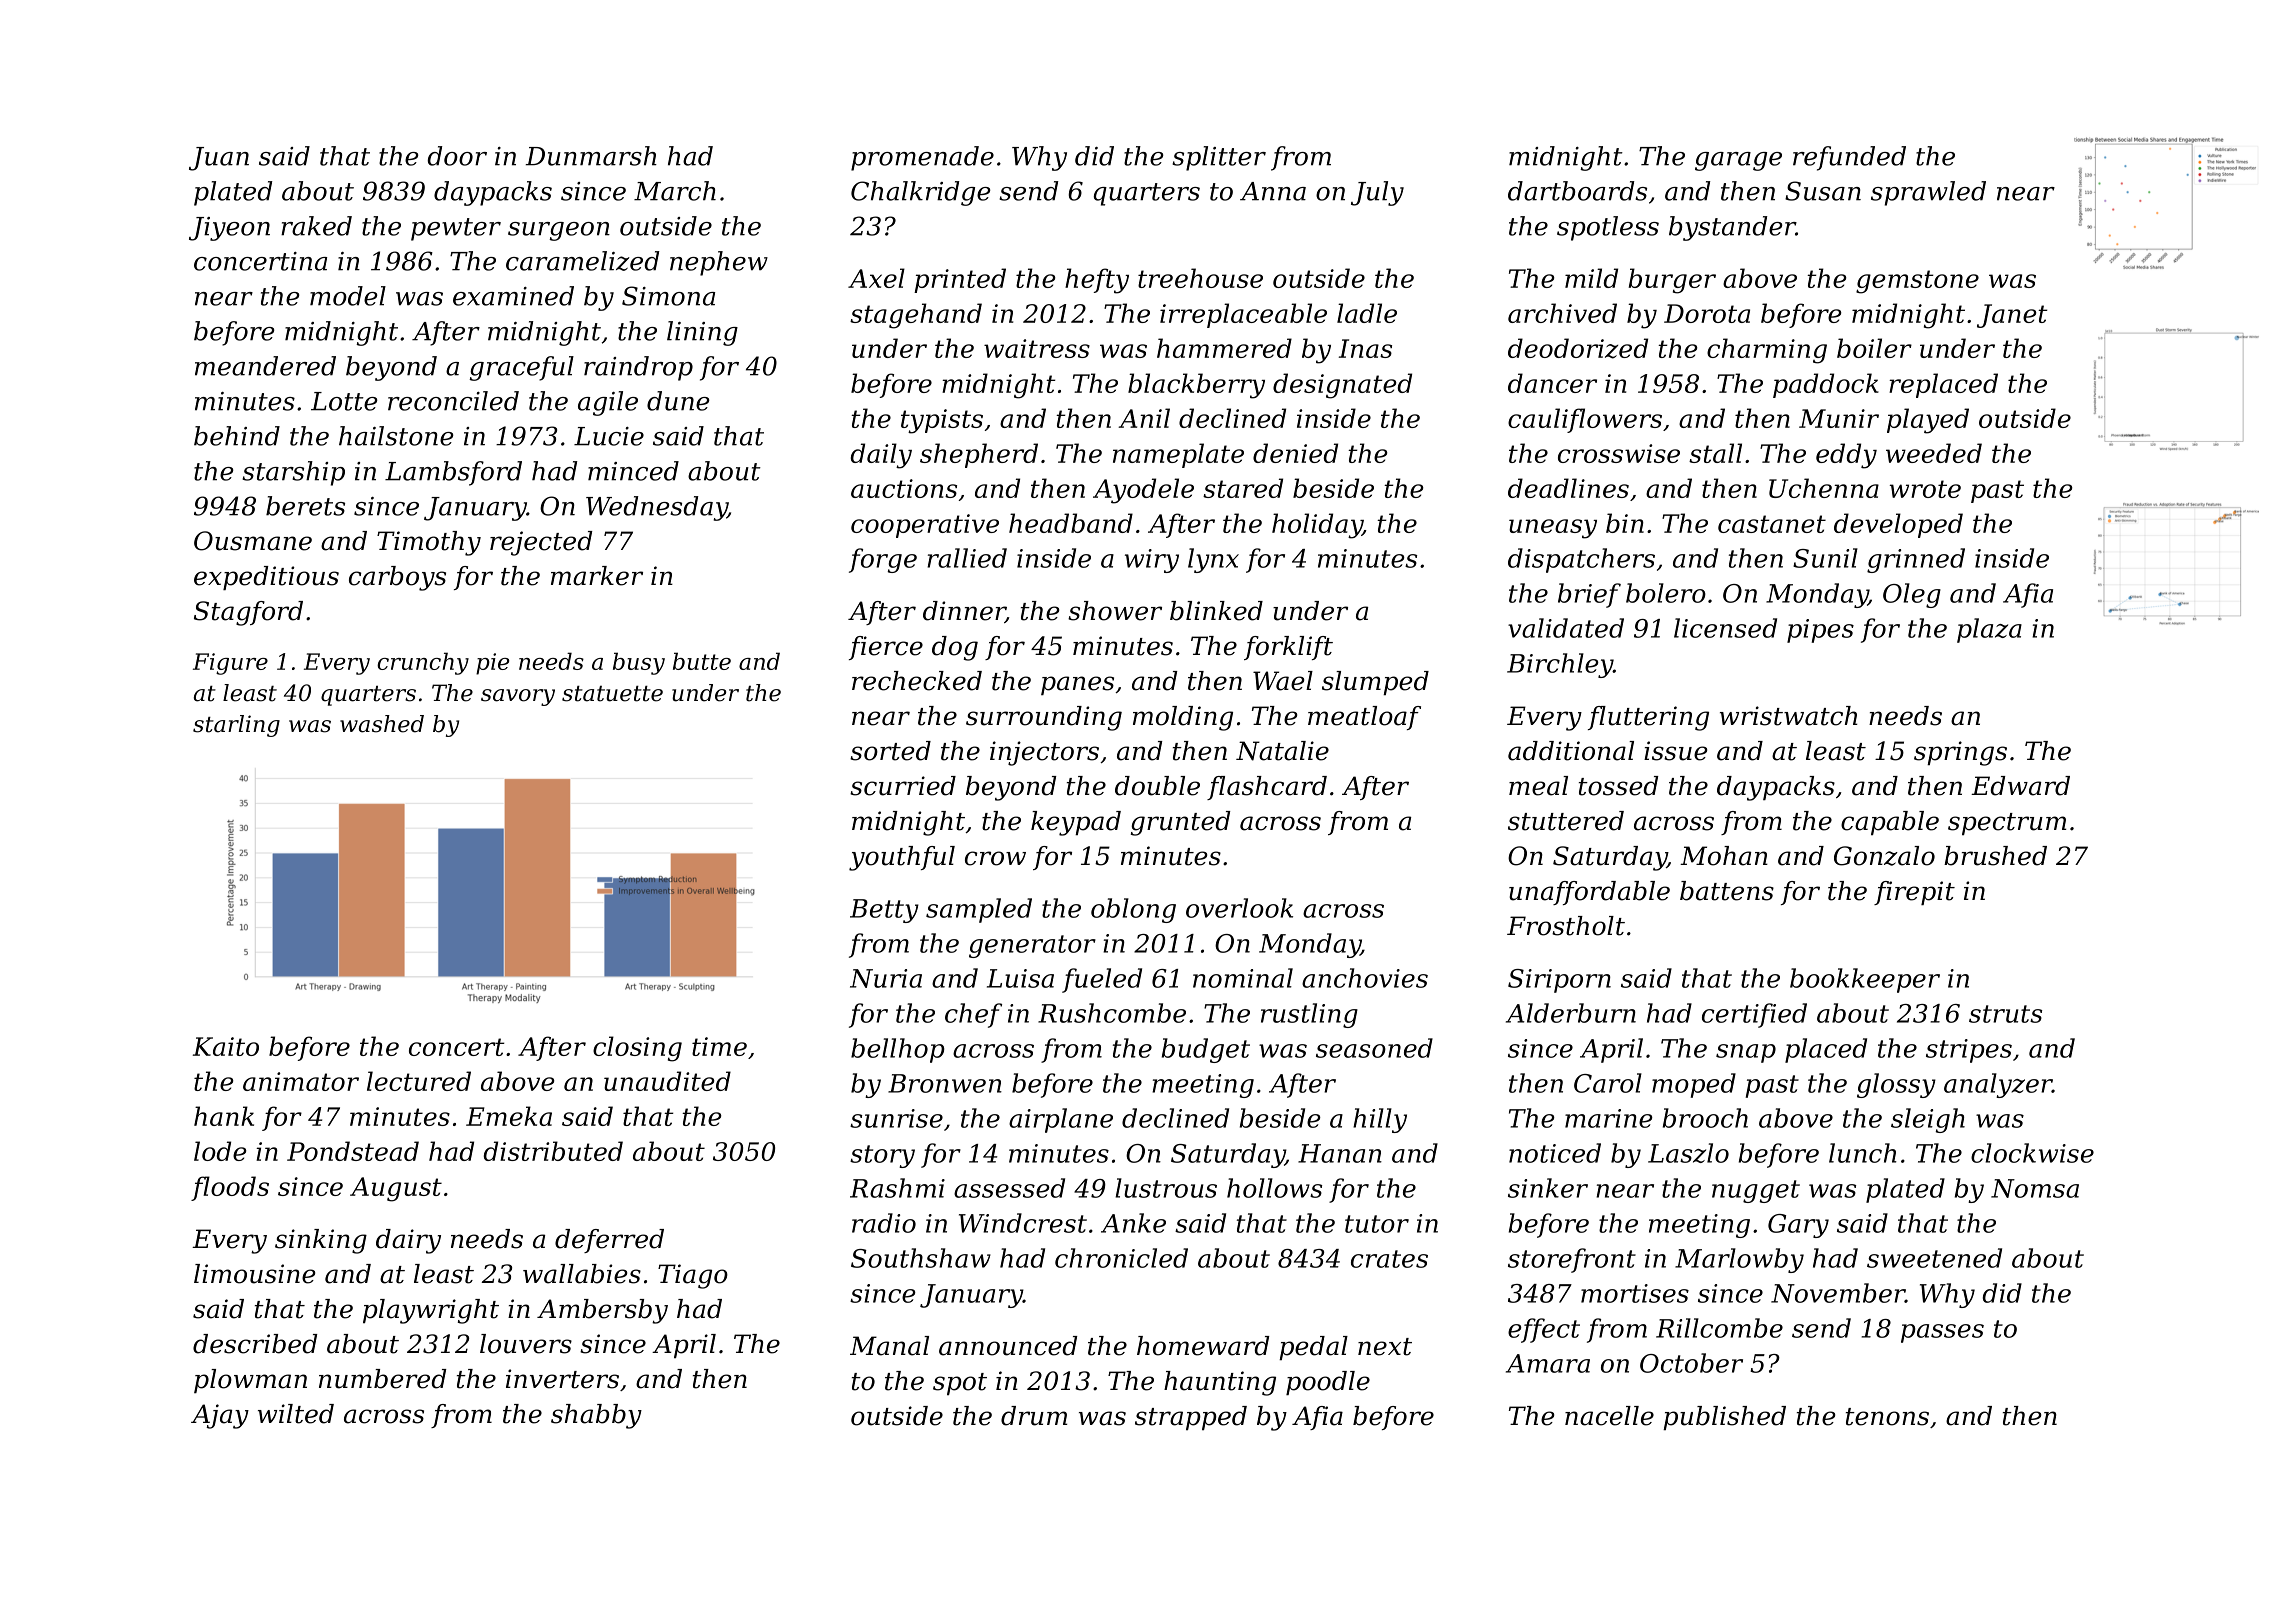 This document has height=1620, width=2292. What do you see at coordinates (609, 1241) in the document?
I see `deferred` at bounding box center [609, 1241].
